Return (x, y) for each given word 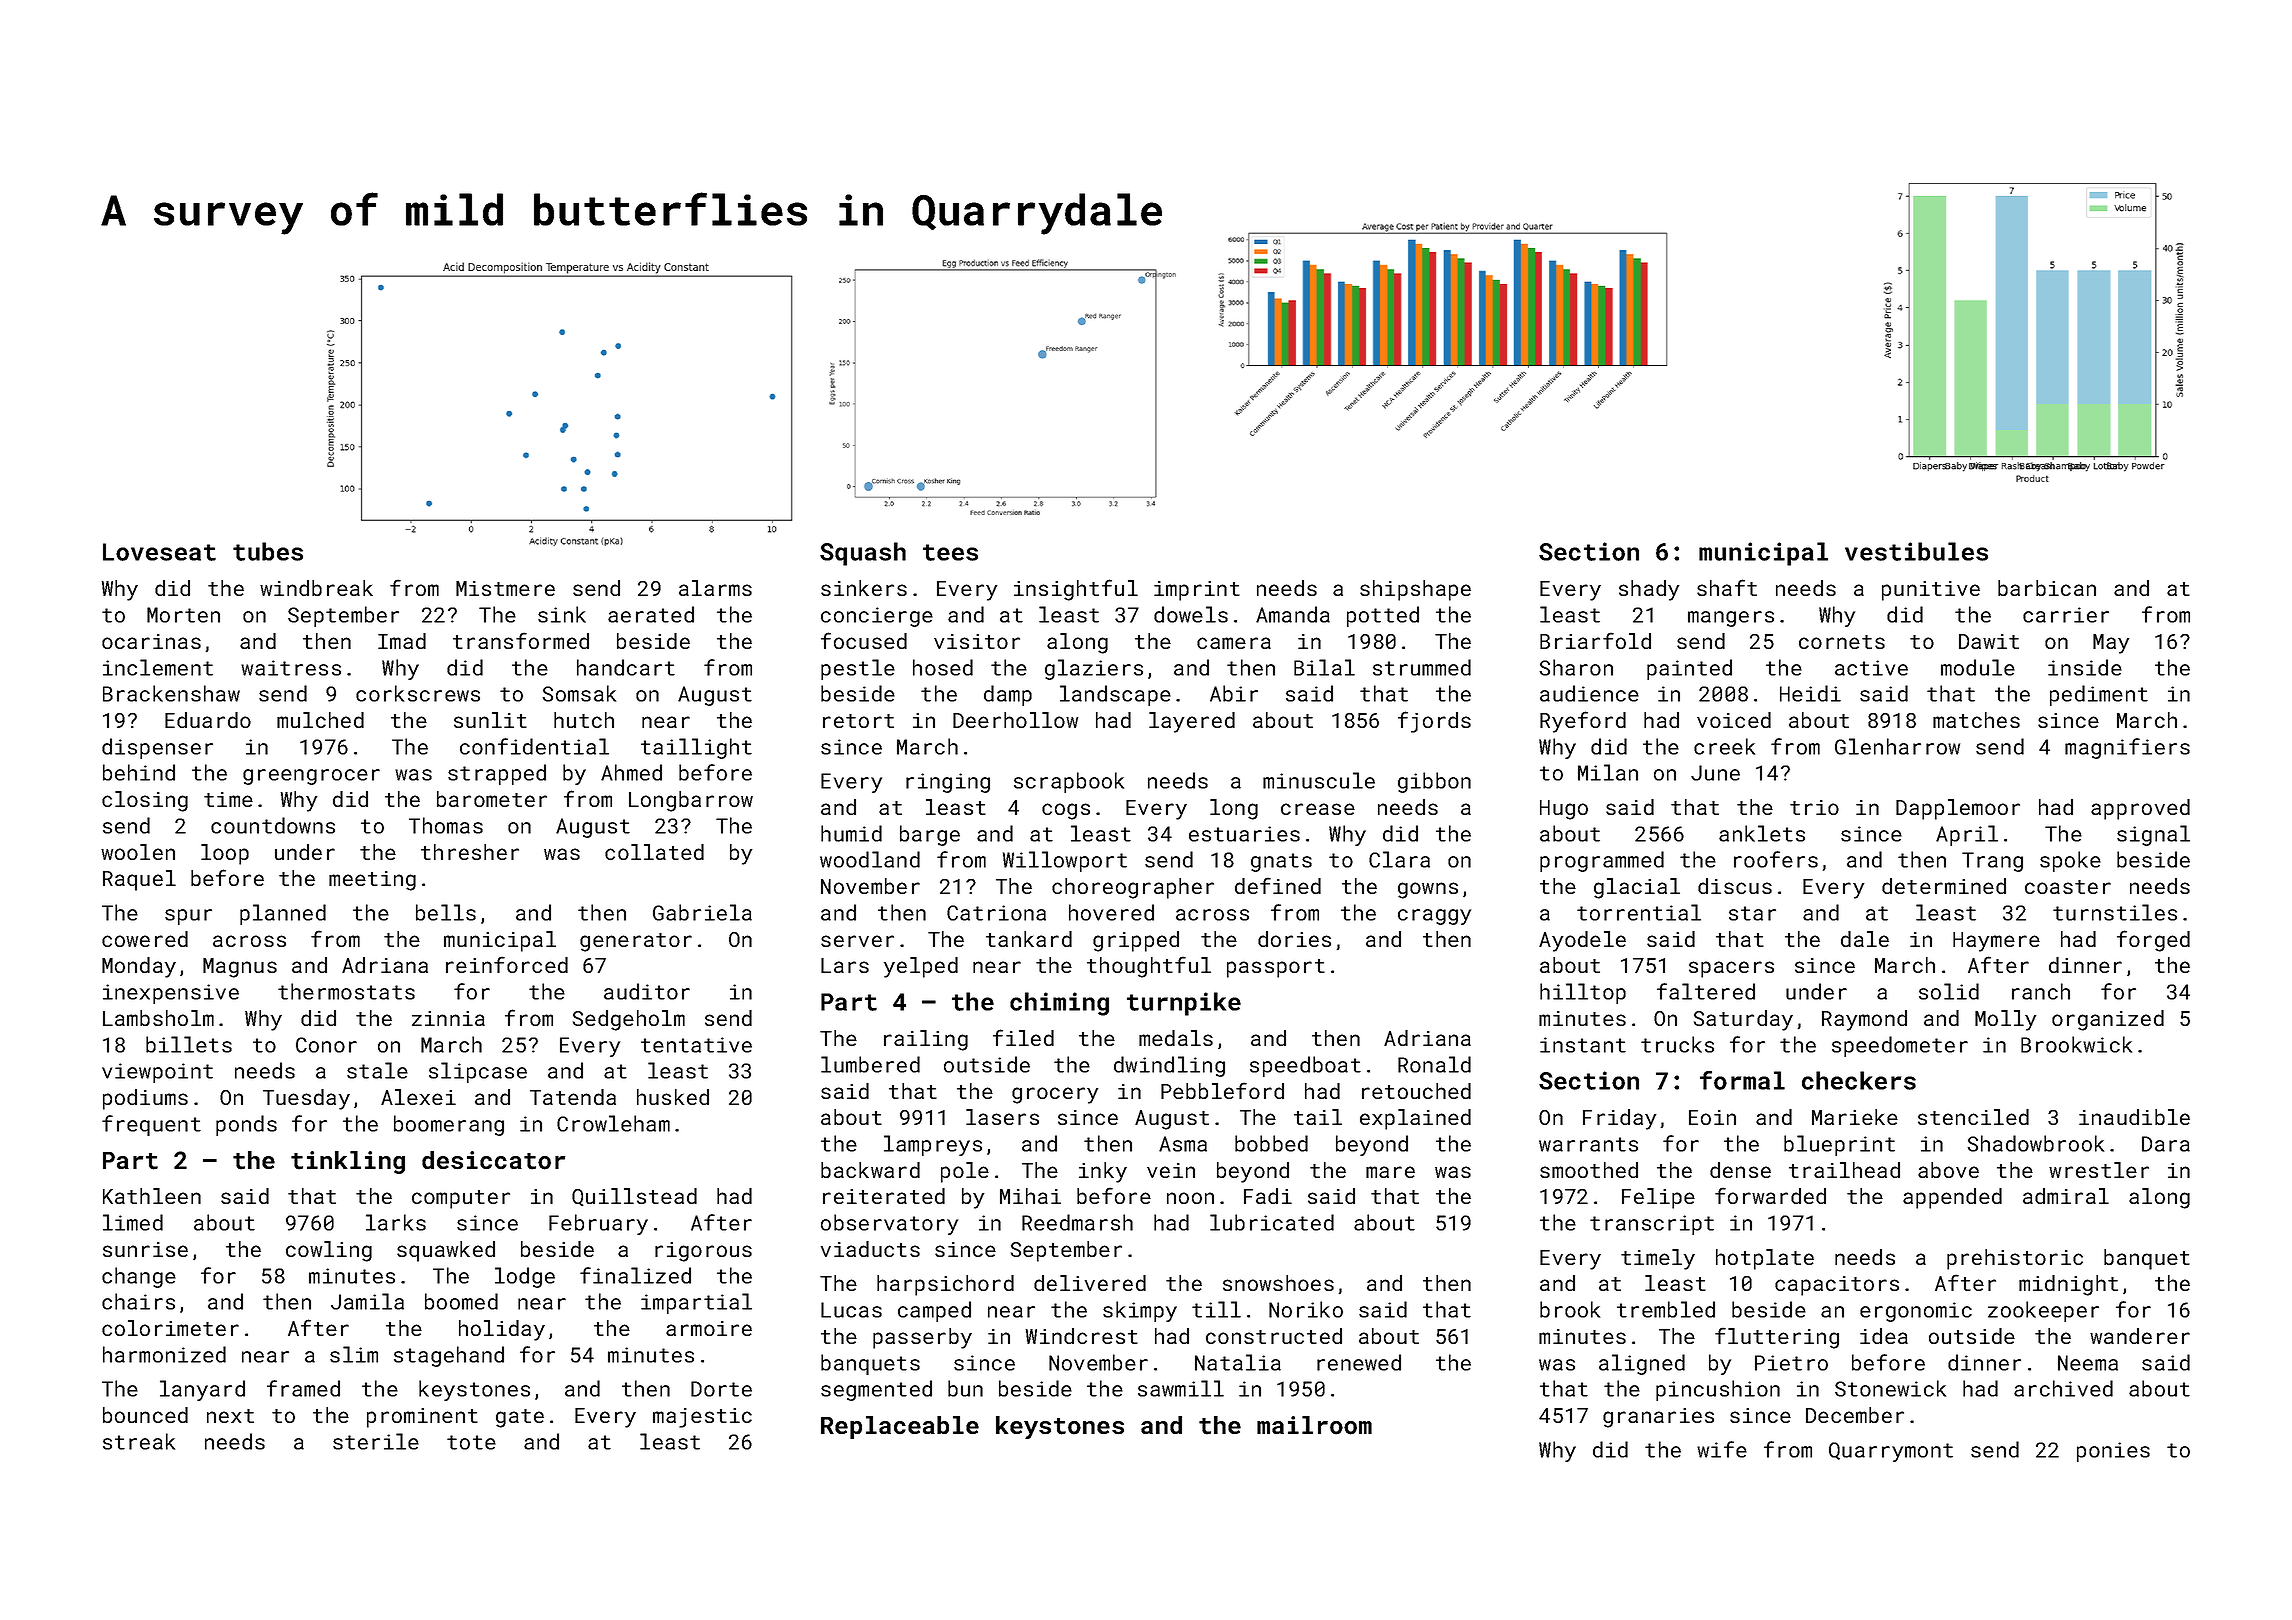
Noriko (1306, 1309)
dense (1740, 1170)
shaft (1727, 587)
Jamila (367, 1301)
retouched (1416, 1091)
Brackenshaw (171, 693)
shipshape (1415, 590)
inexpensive (171, 994)
